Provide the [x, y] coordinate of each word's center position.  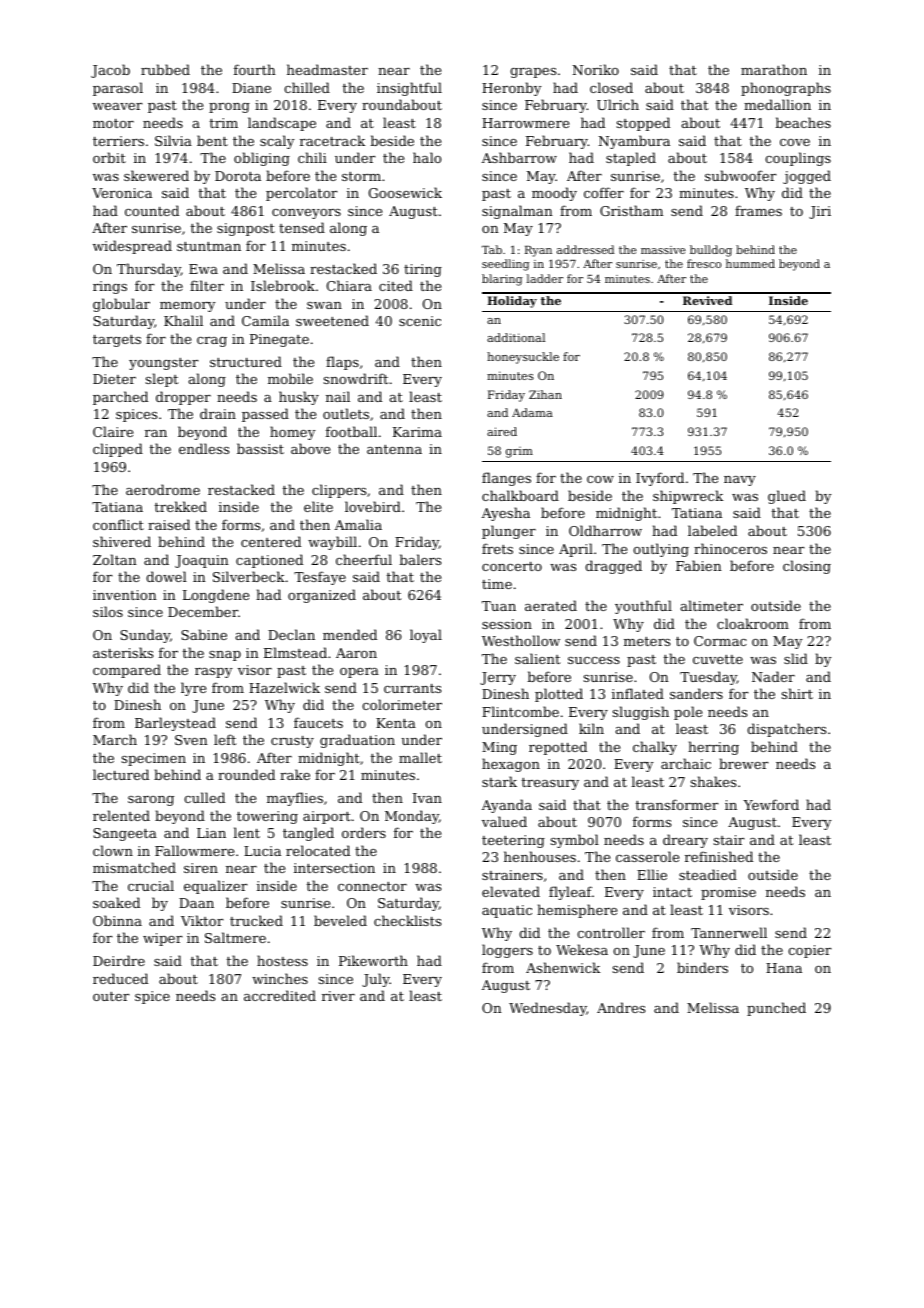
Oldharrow [605, 530]
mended [350, 634]
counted [152, 210]
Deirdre [119, 960]
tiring [423, 270]
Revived [707, 300]
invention [125, 595]
